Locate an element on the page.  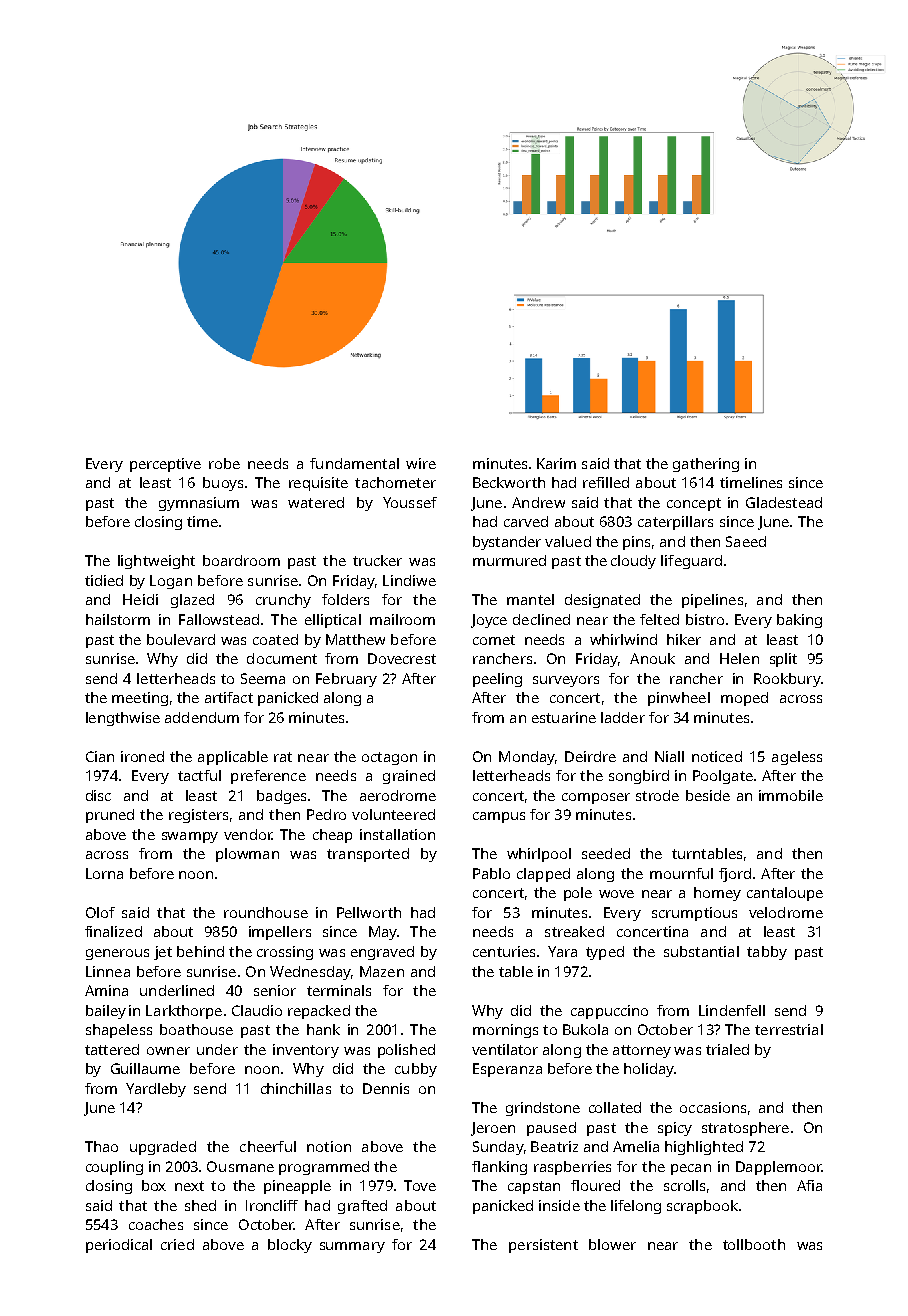
cried is located at coordinates (177, 1244).
